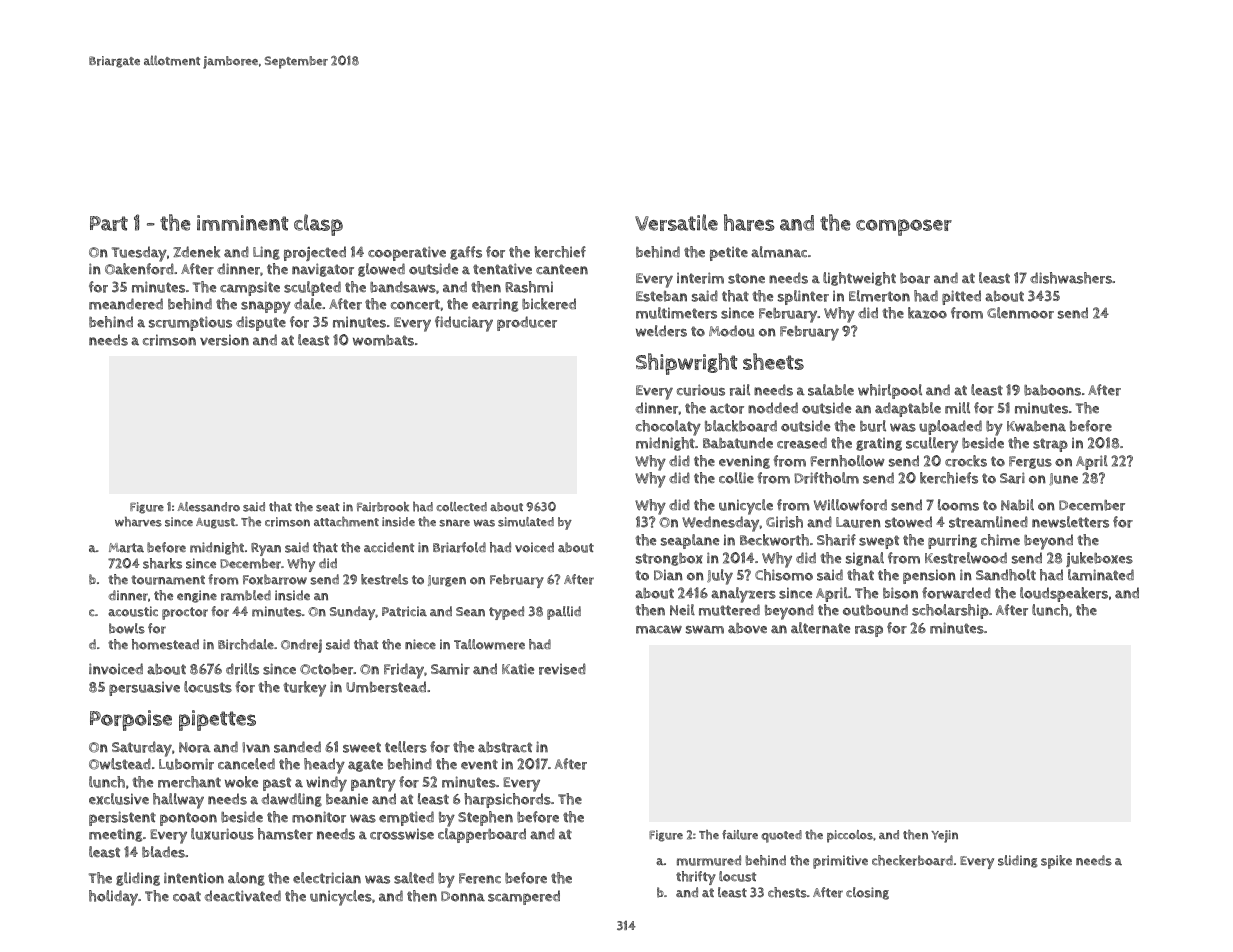  I want to click on closing, so click(867, 893).
